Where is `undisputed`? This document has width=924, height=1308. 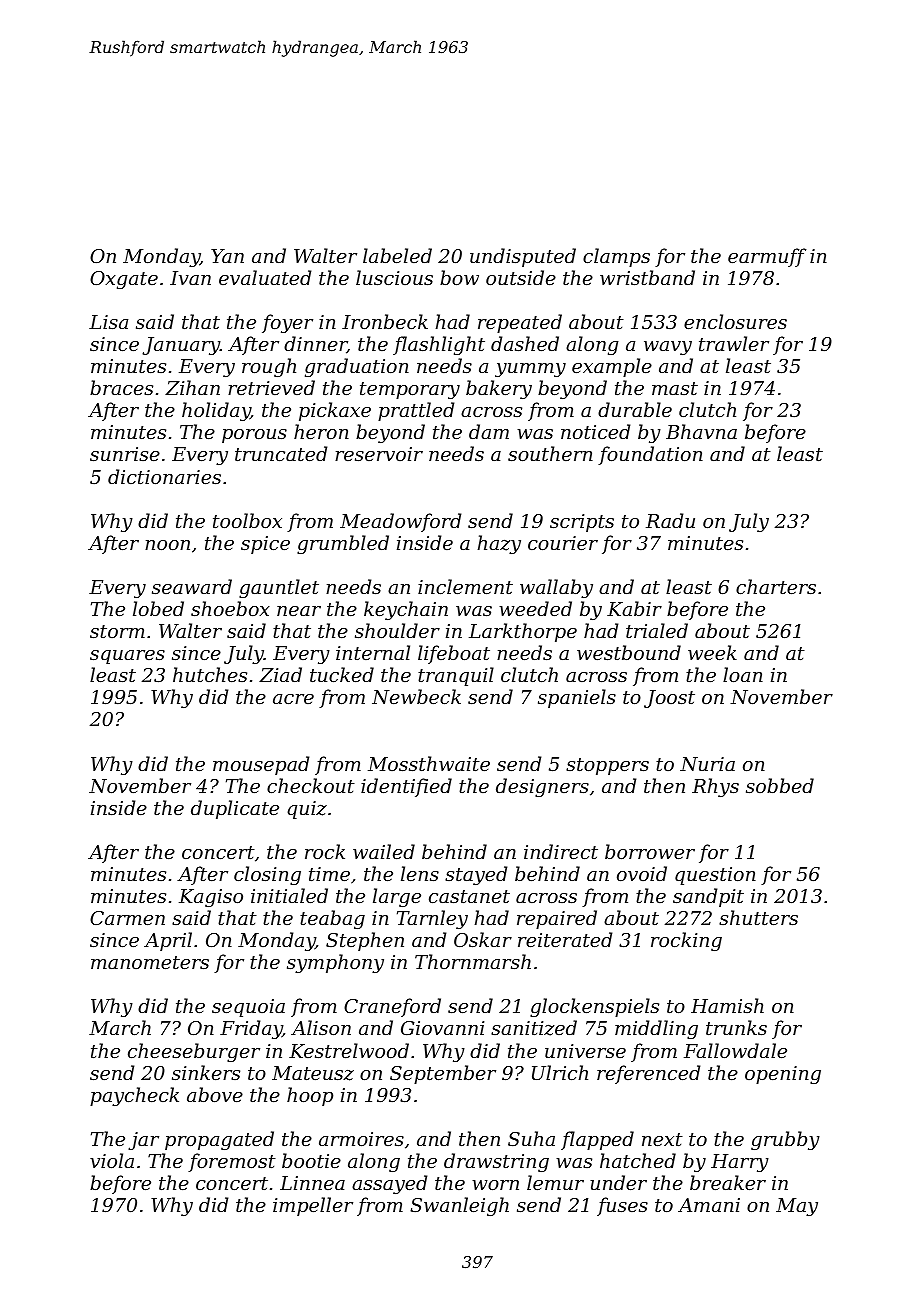 undisputed is located at coordinates (523, 257).
